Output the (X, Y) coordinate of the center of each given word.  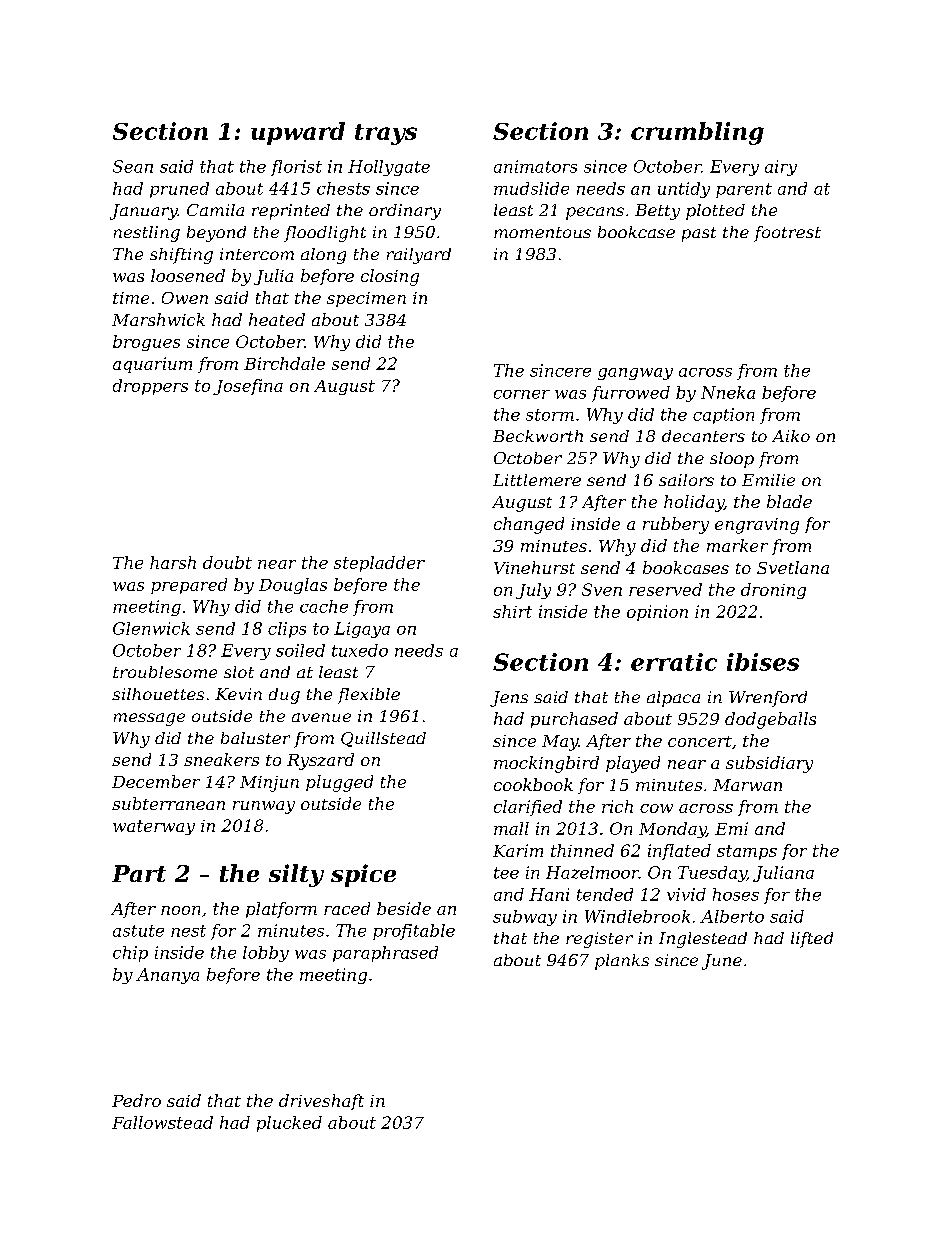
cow (656, 808)
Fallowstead (162, 1122)
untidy (684, 190)
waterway (154, 827)
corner (522, 394)
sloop (732, 460)
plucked (289, 1124)
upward (298, 133)
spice (363, 875)
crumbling (697, 133)
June (722, 962)
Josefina (248, 387)
